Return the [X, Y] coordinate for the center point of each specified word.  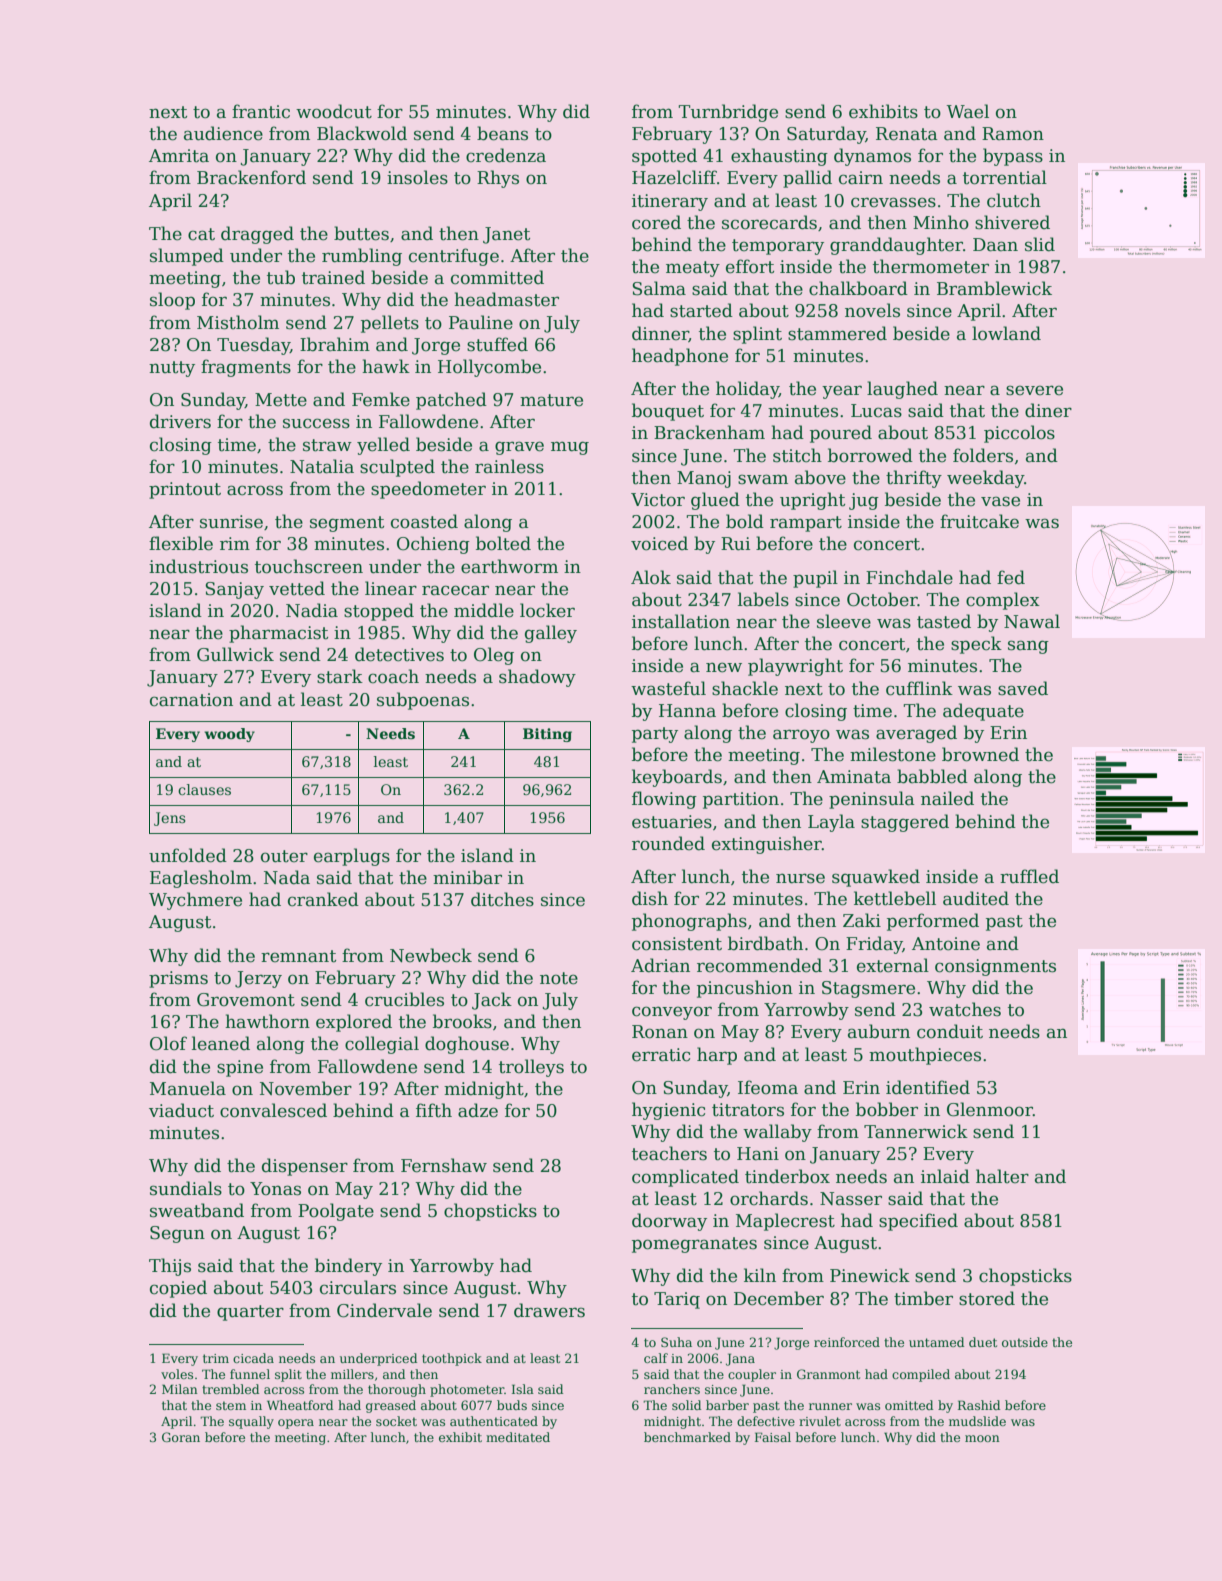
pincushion [745, 989]
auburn [879, 1031]
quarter [250, 1313]
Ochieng [433, 545]
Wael [967, 111]
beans [502, 133]
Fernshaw [444, 1165]
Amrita [179, 156]
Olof [168, 1043]
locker [547, 610]
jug [864, 501]
